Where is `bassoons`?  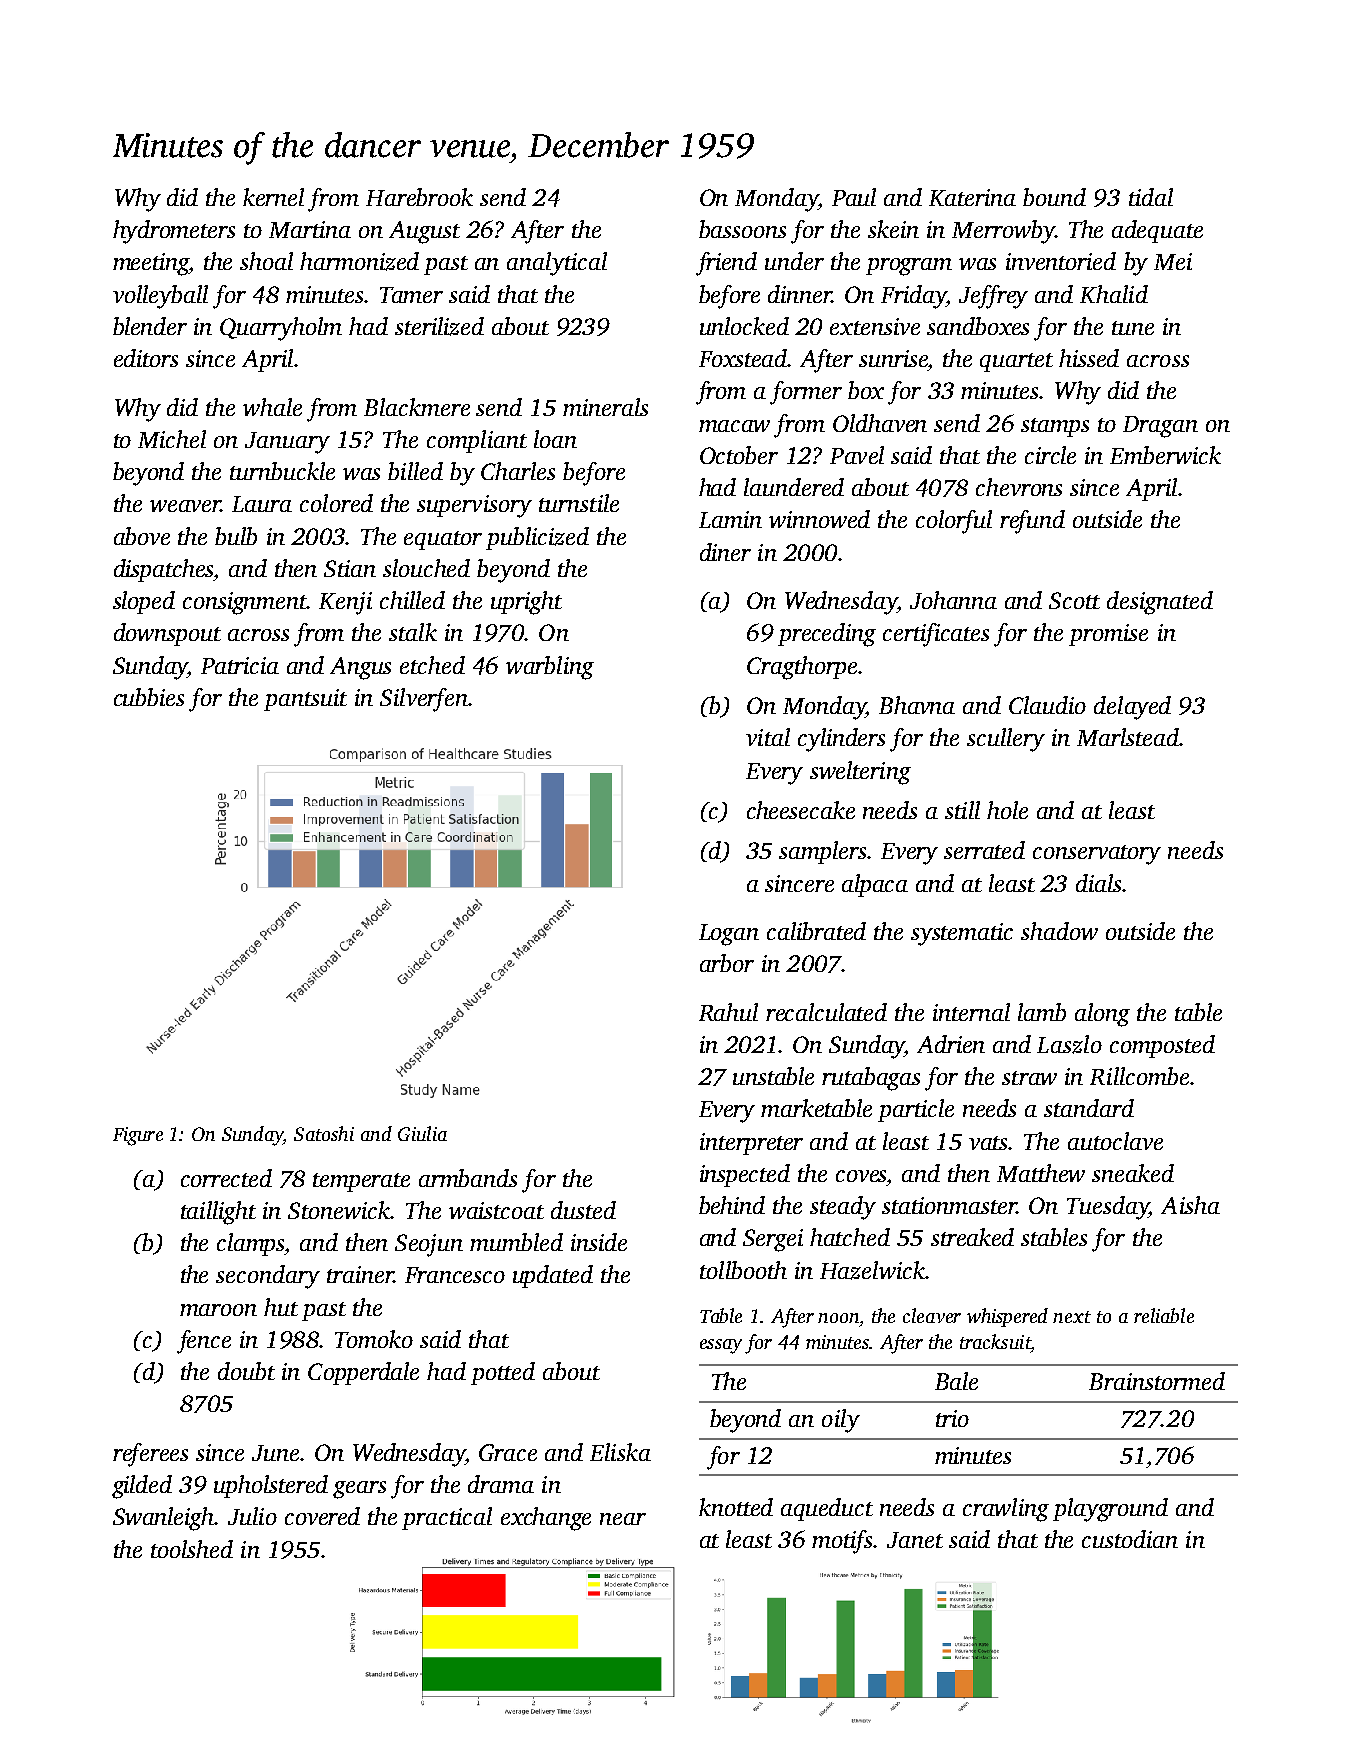
bassoons is located at coordinates (742, 229).
